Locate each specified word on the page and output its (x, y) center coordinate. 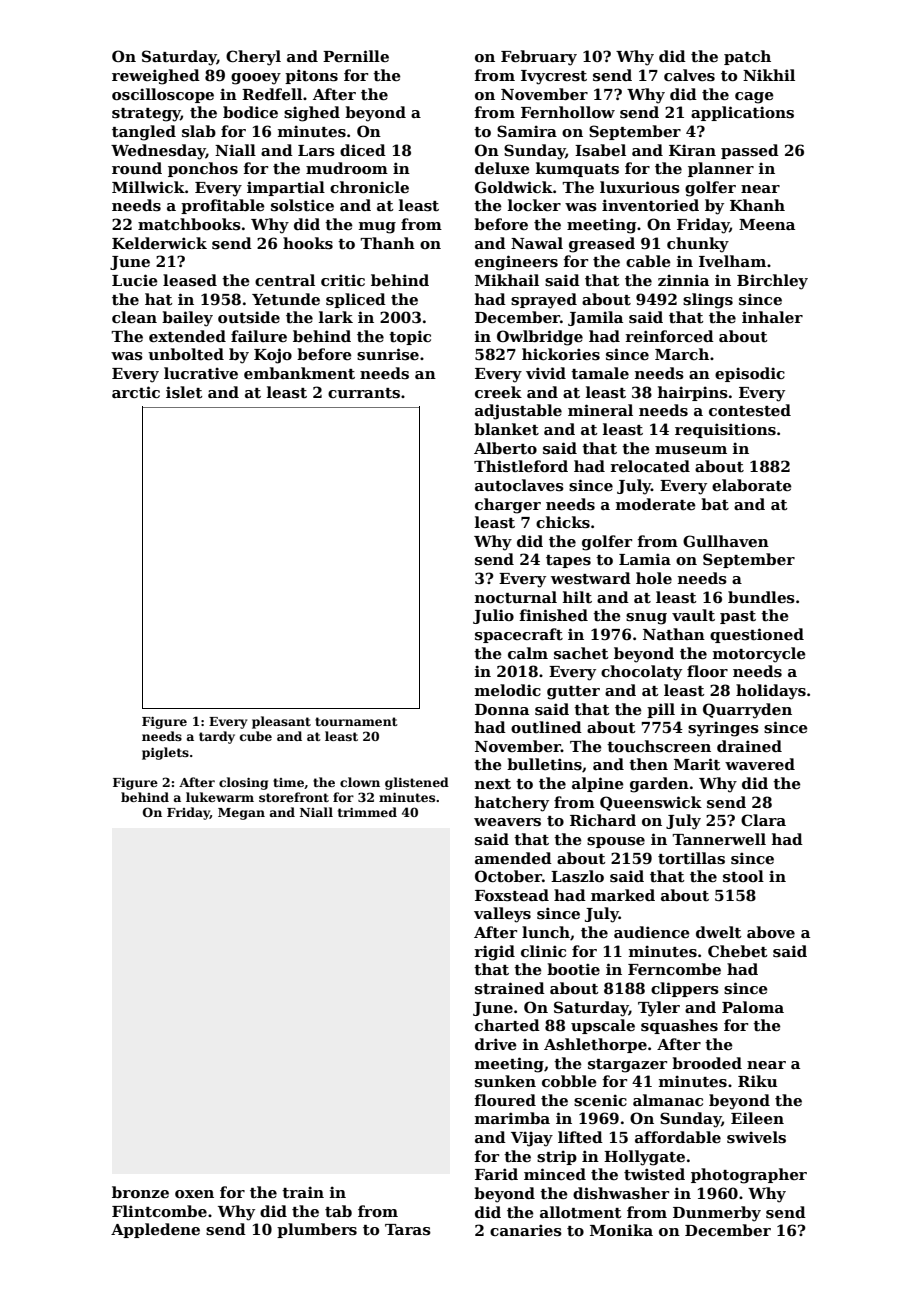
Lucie (135, 280)
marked (623, 895)
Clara (763, 820)
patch (747, 57)
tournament (356, 721)
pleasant (281, 722)
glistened (417, 783)
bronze (140, 1192)
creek (498, 392)
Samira (527, 131)
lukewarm (220, 797)
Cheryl (253, 58)
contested (750, 410)
